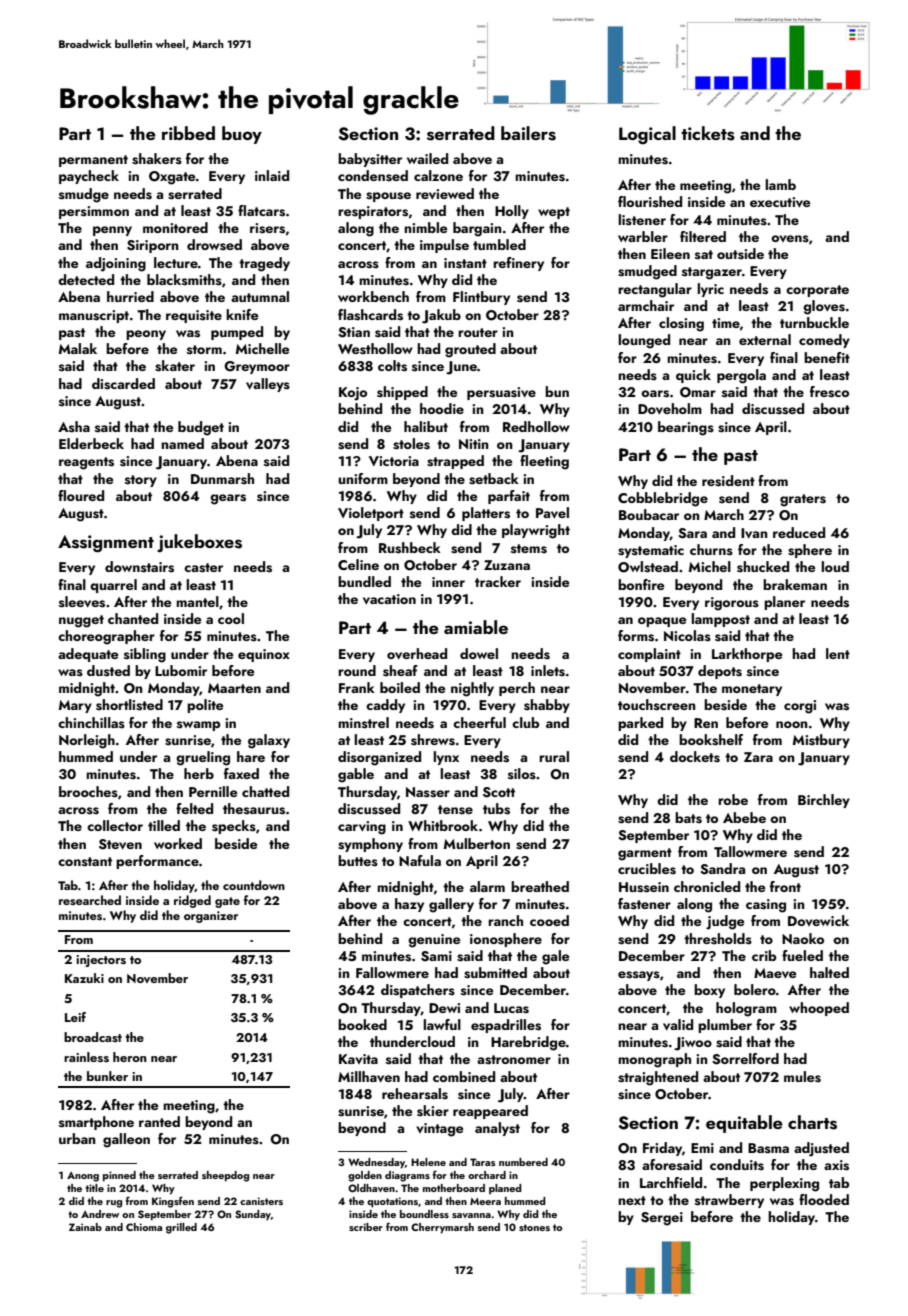 Image resolution: width=908 pixels, height=1316 pixels. What do you see at coordinates (512, 212) in the page?
I see `Holly` at bounding box center [512, 212].
